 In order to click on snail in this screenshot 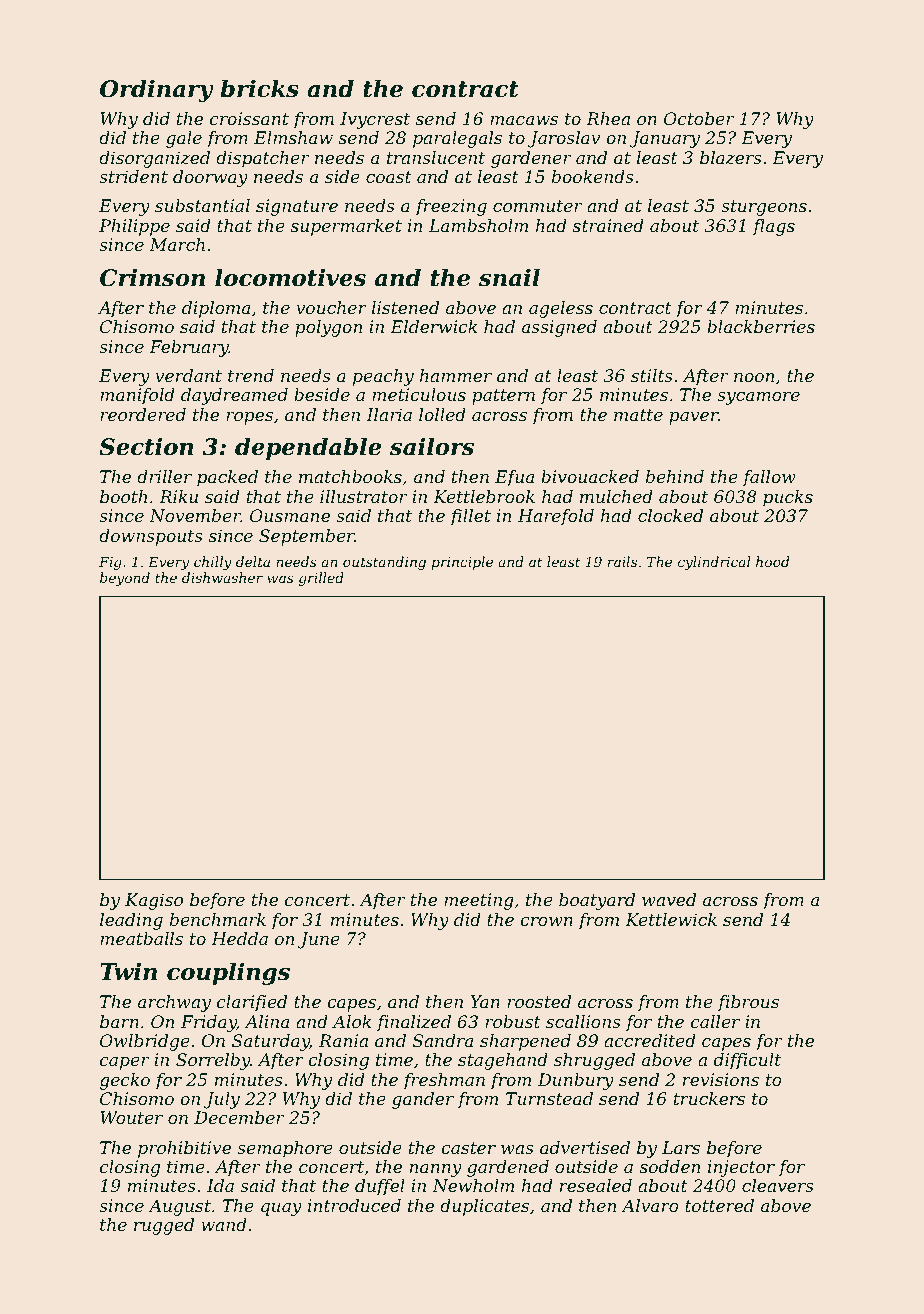, I will do `click(509, 277)`.
